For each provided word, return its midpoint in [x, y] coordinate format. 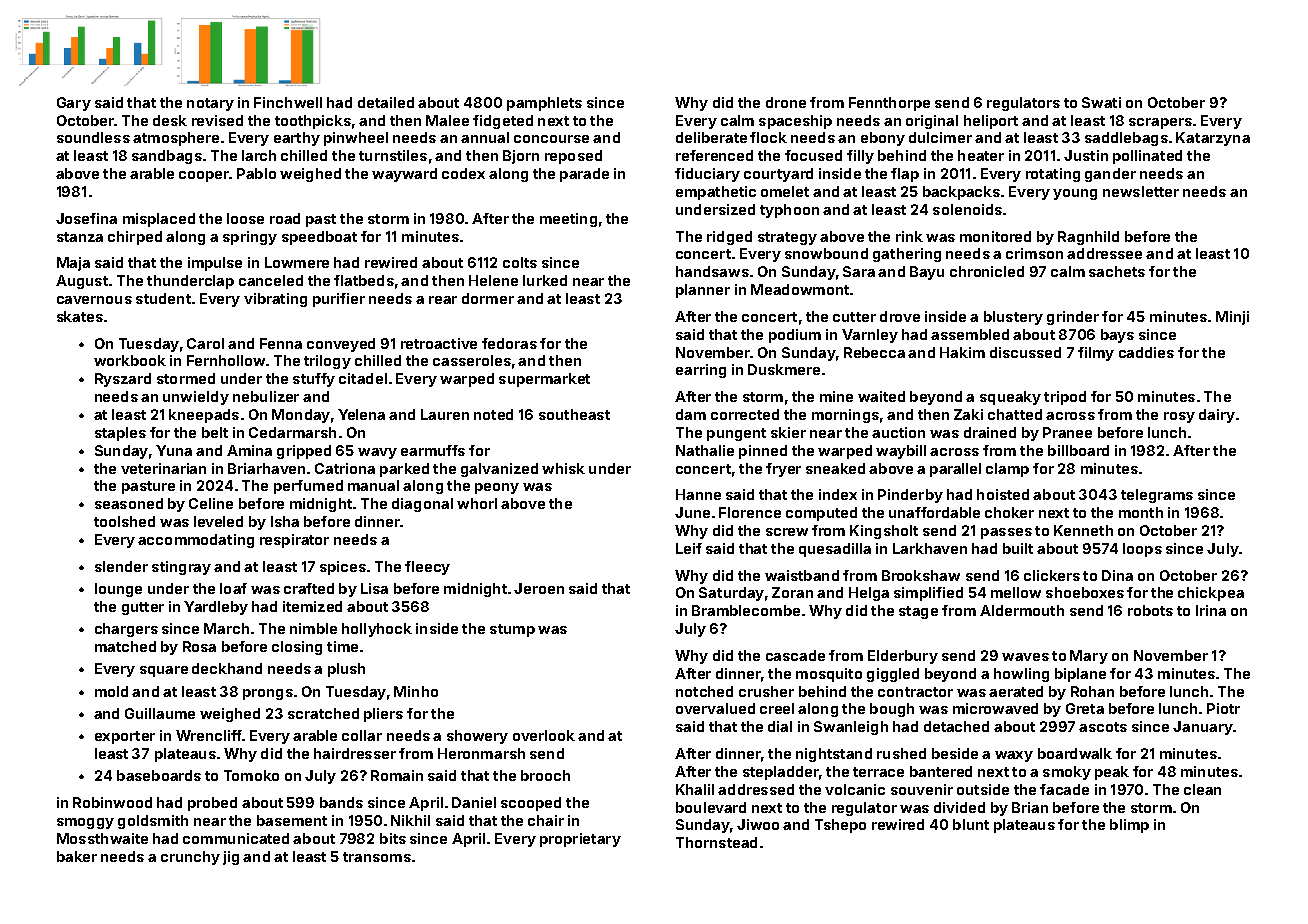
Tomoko [251, 775]
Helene [493, 280]
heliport [991, 122]
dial [780, 726]
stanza [80, 237]
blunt [971, 824]
